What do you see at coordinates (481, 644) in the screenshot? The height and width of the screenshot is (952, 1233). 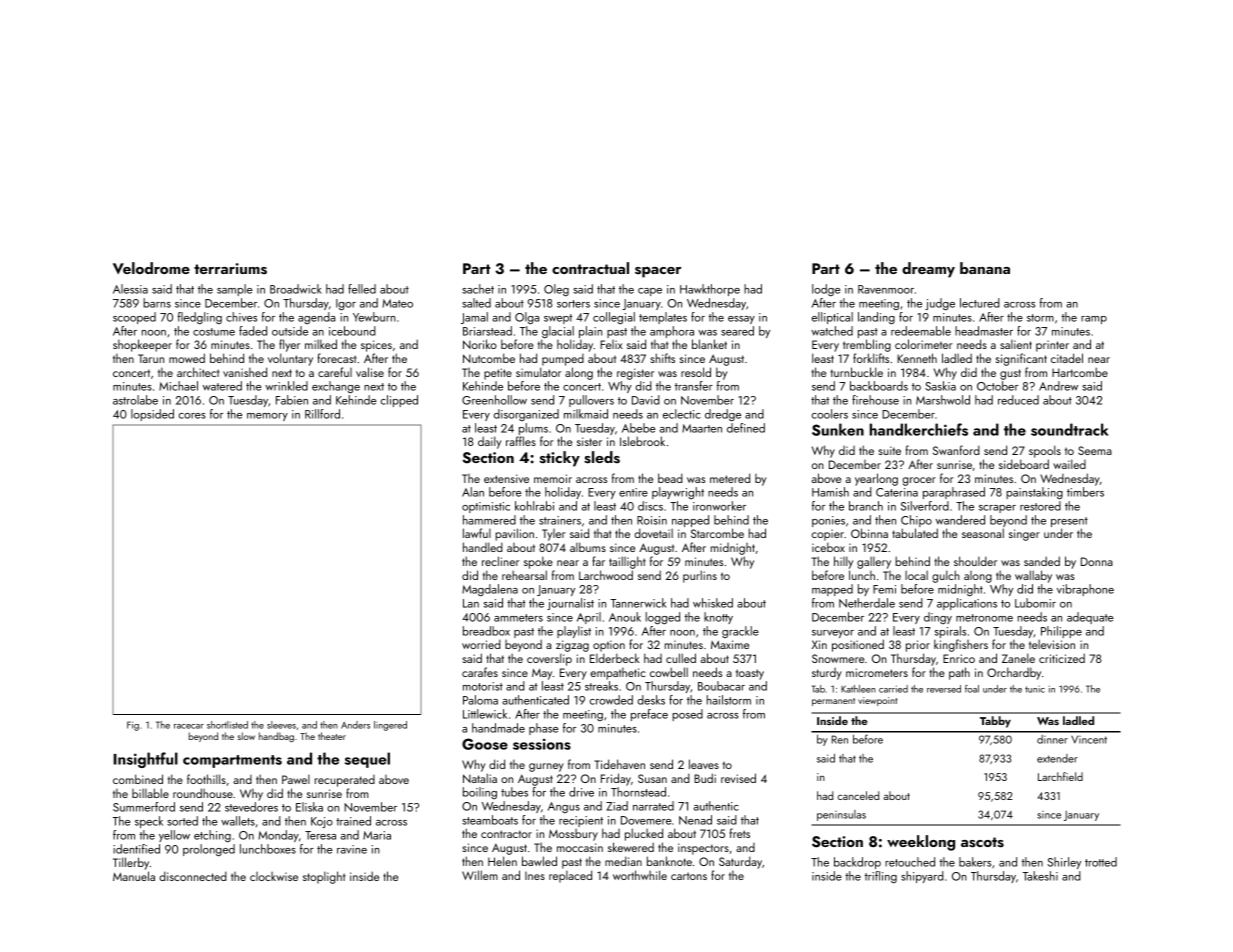 I see `worried` at bounding box center [481, 644].
